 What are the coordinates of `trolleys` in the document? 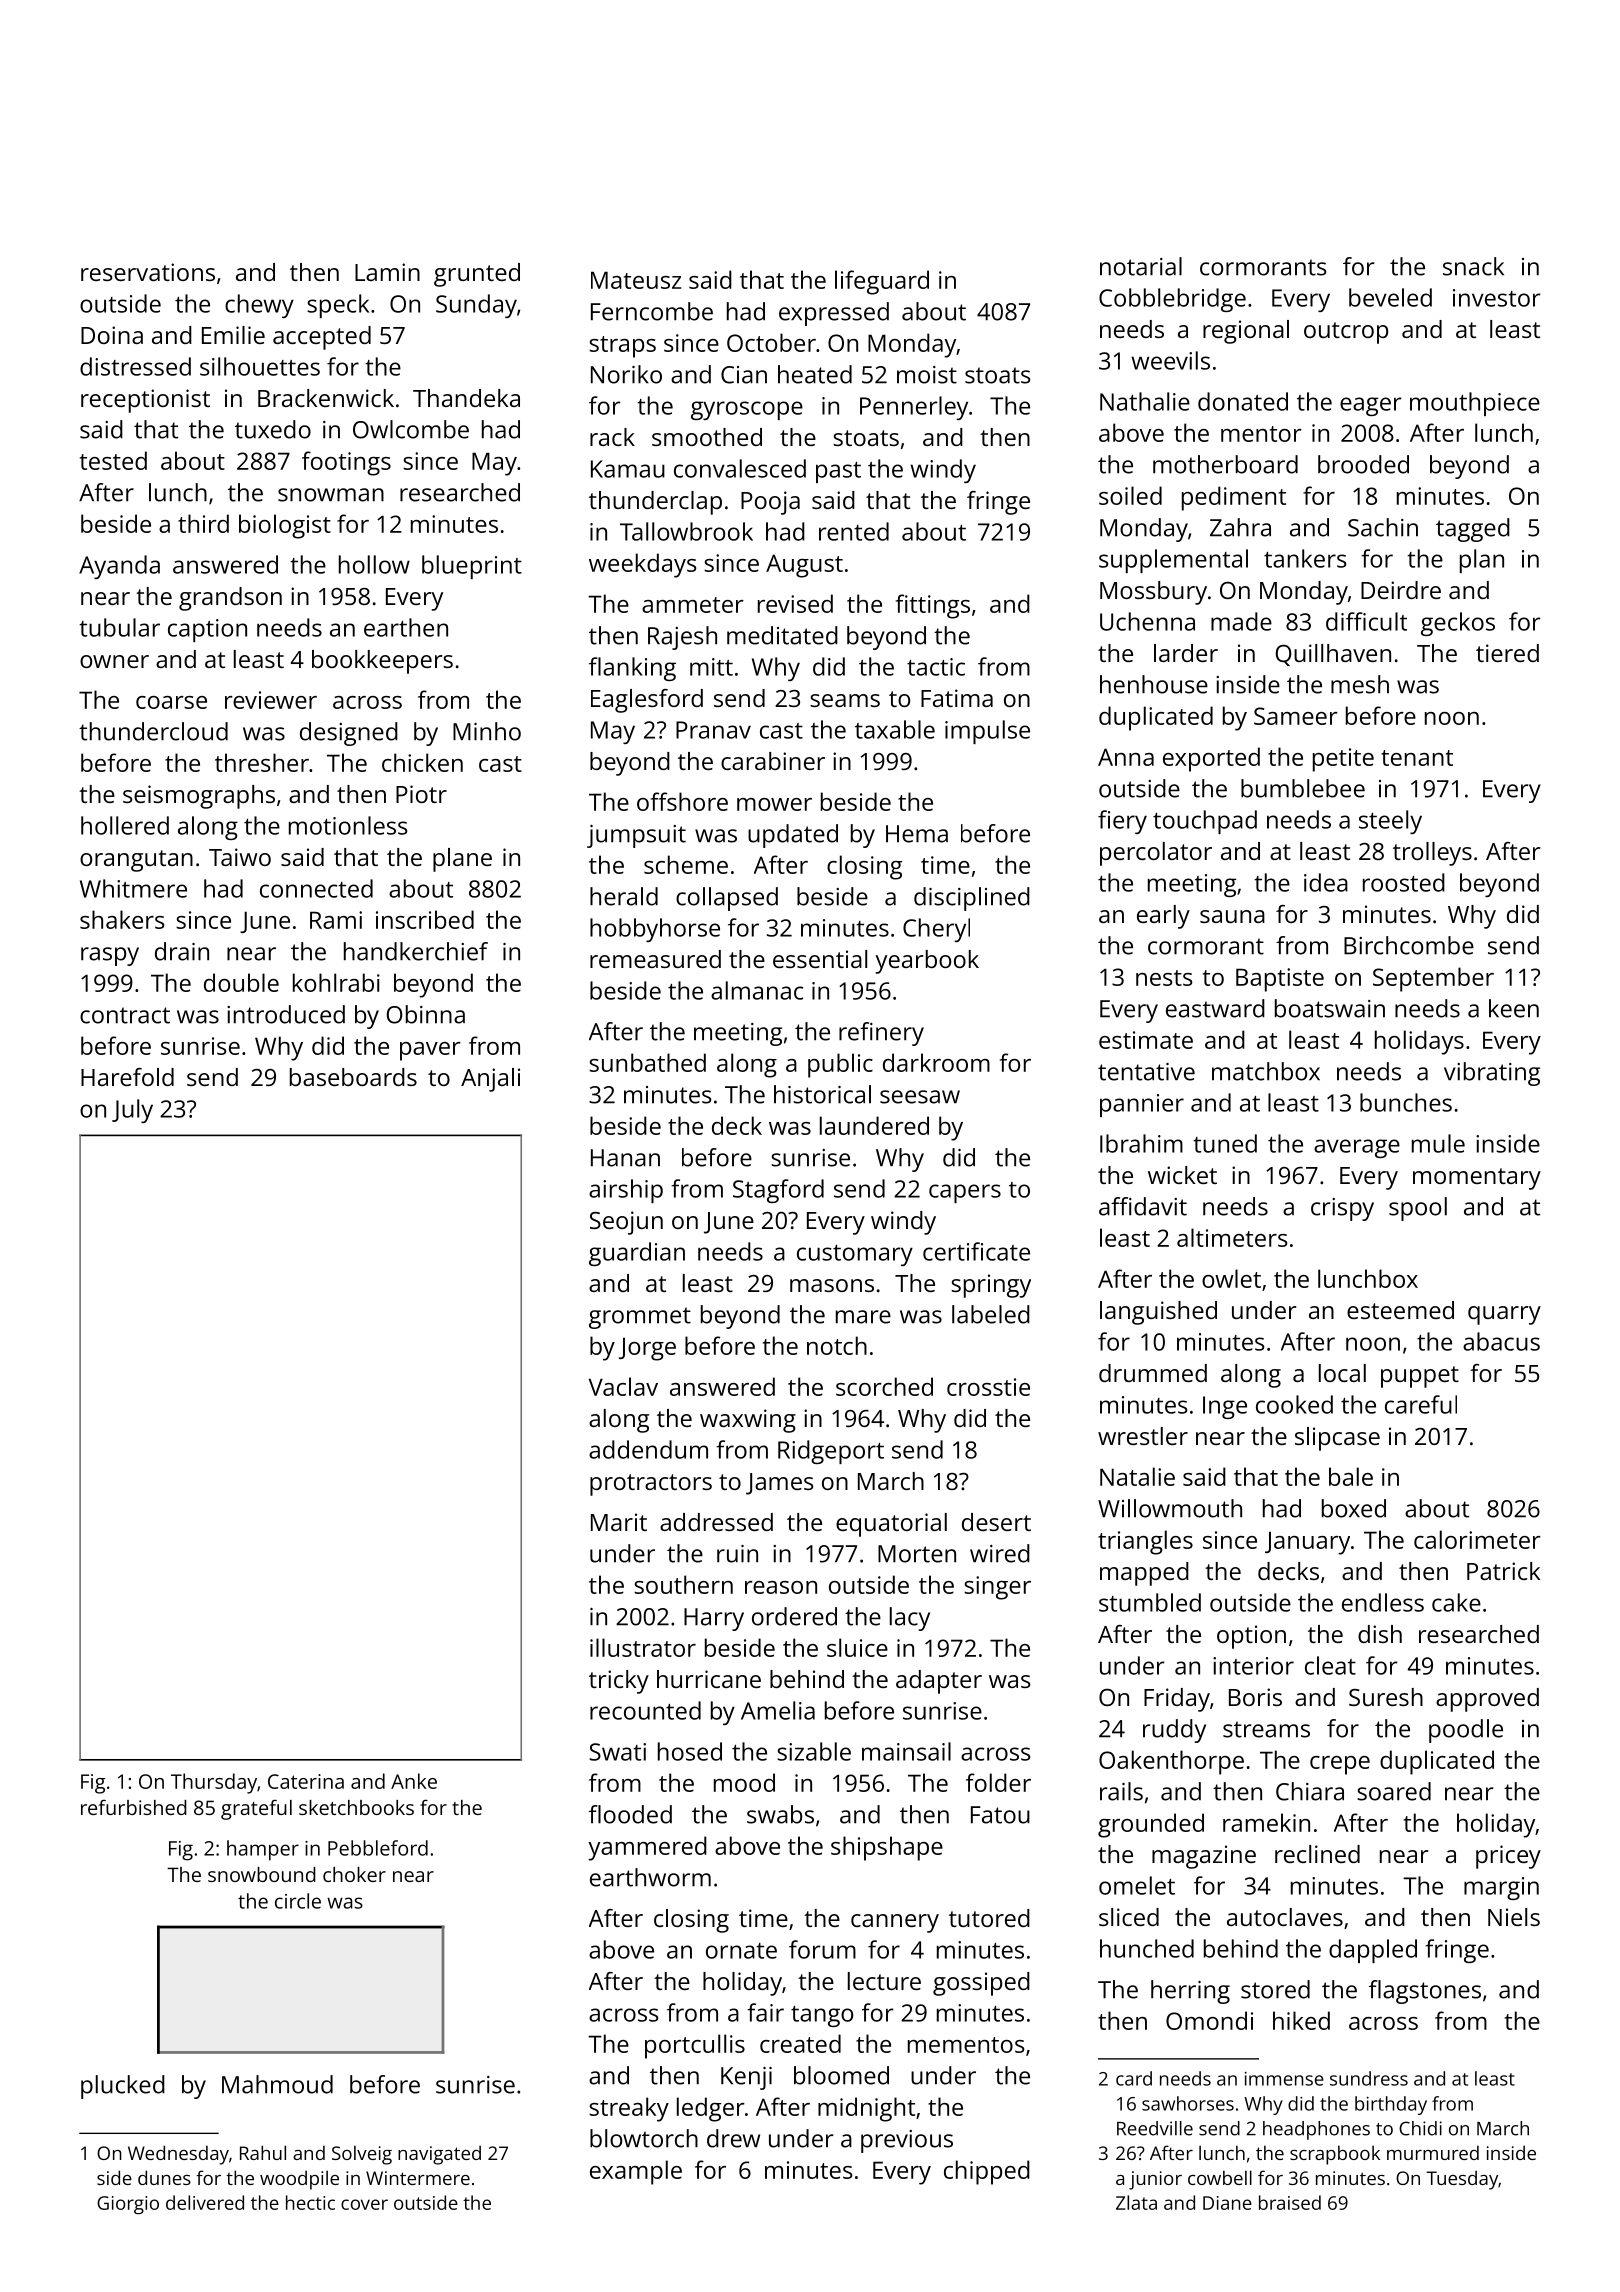 It's located at (1432, 854).
